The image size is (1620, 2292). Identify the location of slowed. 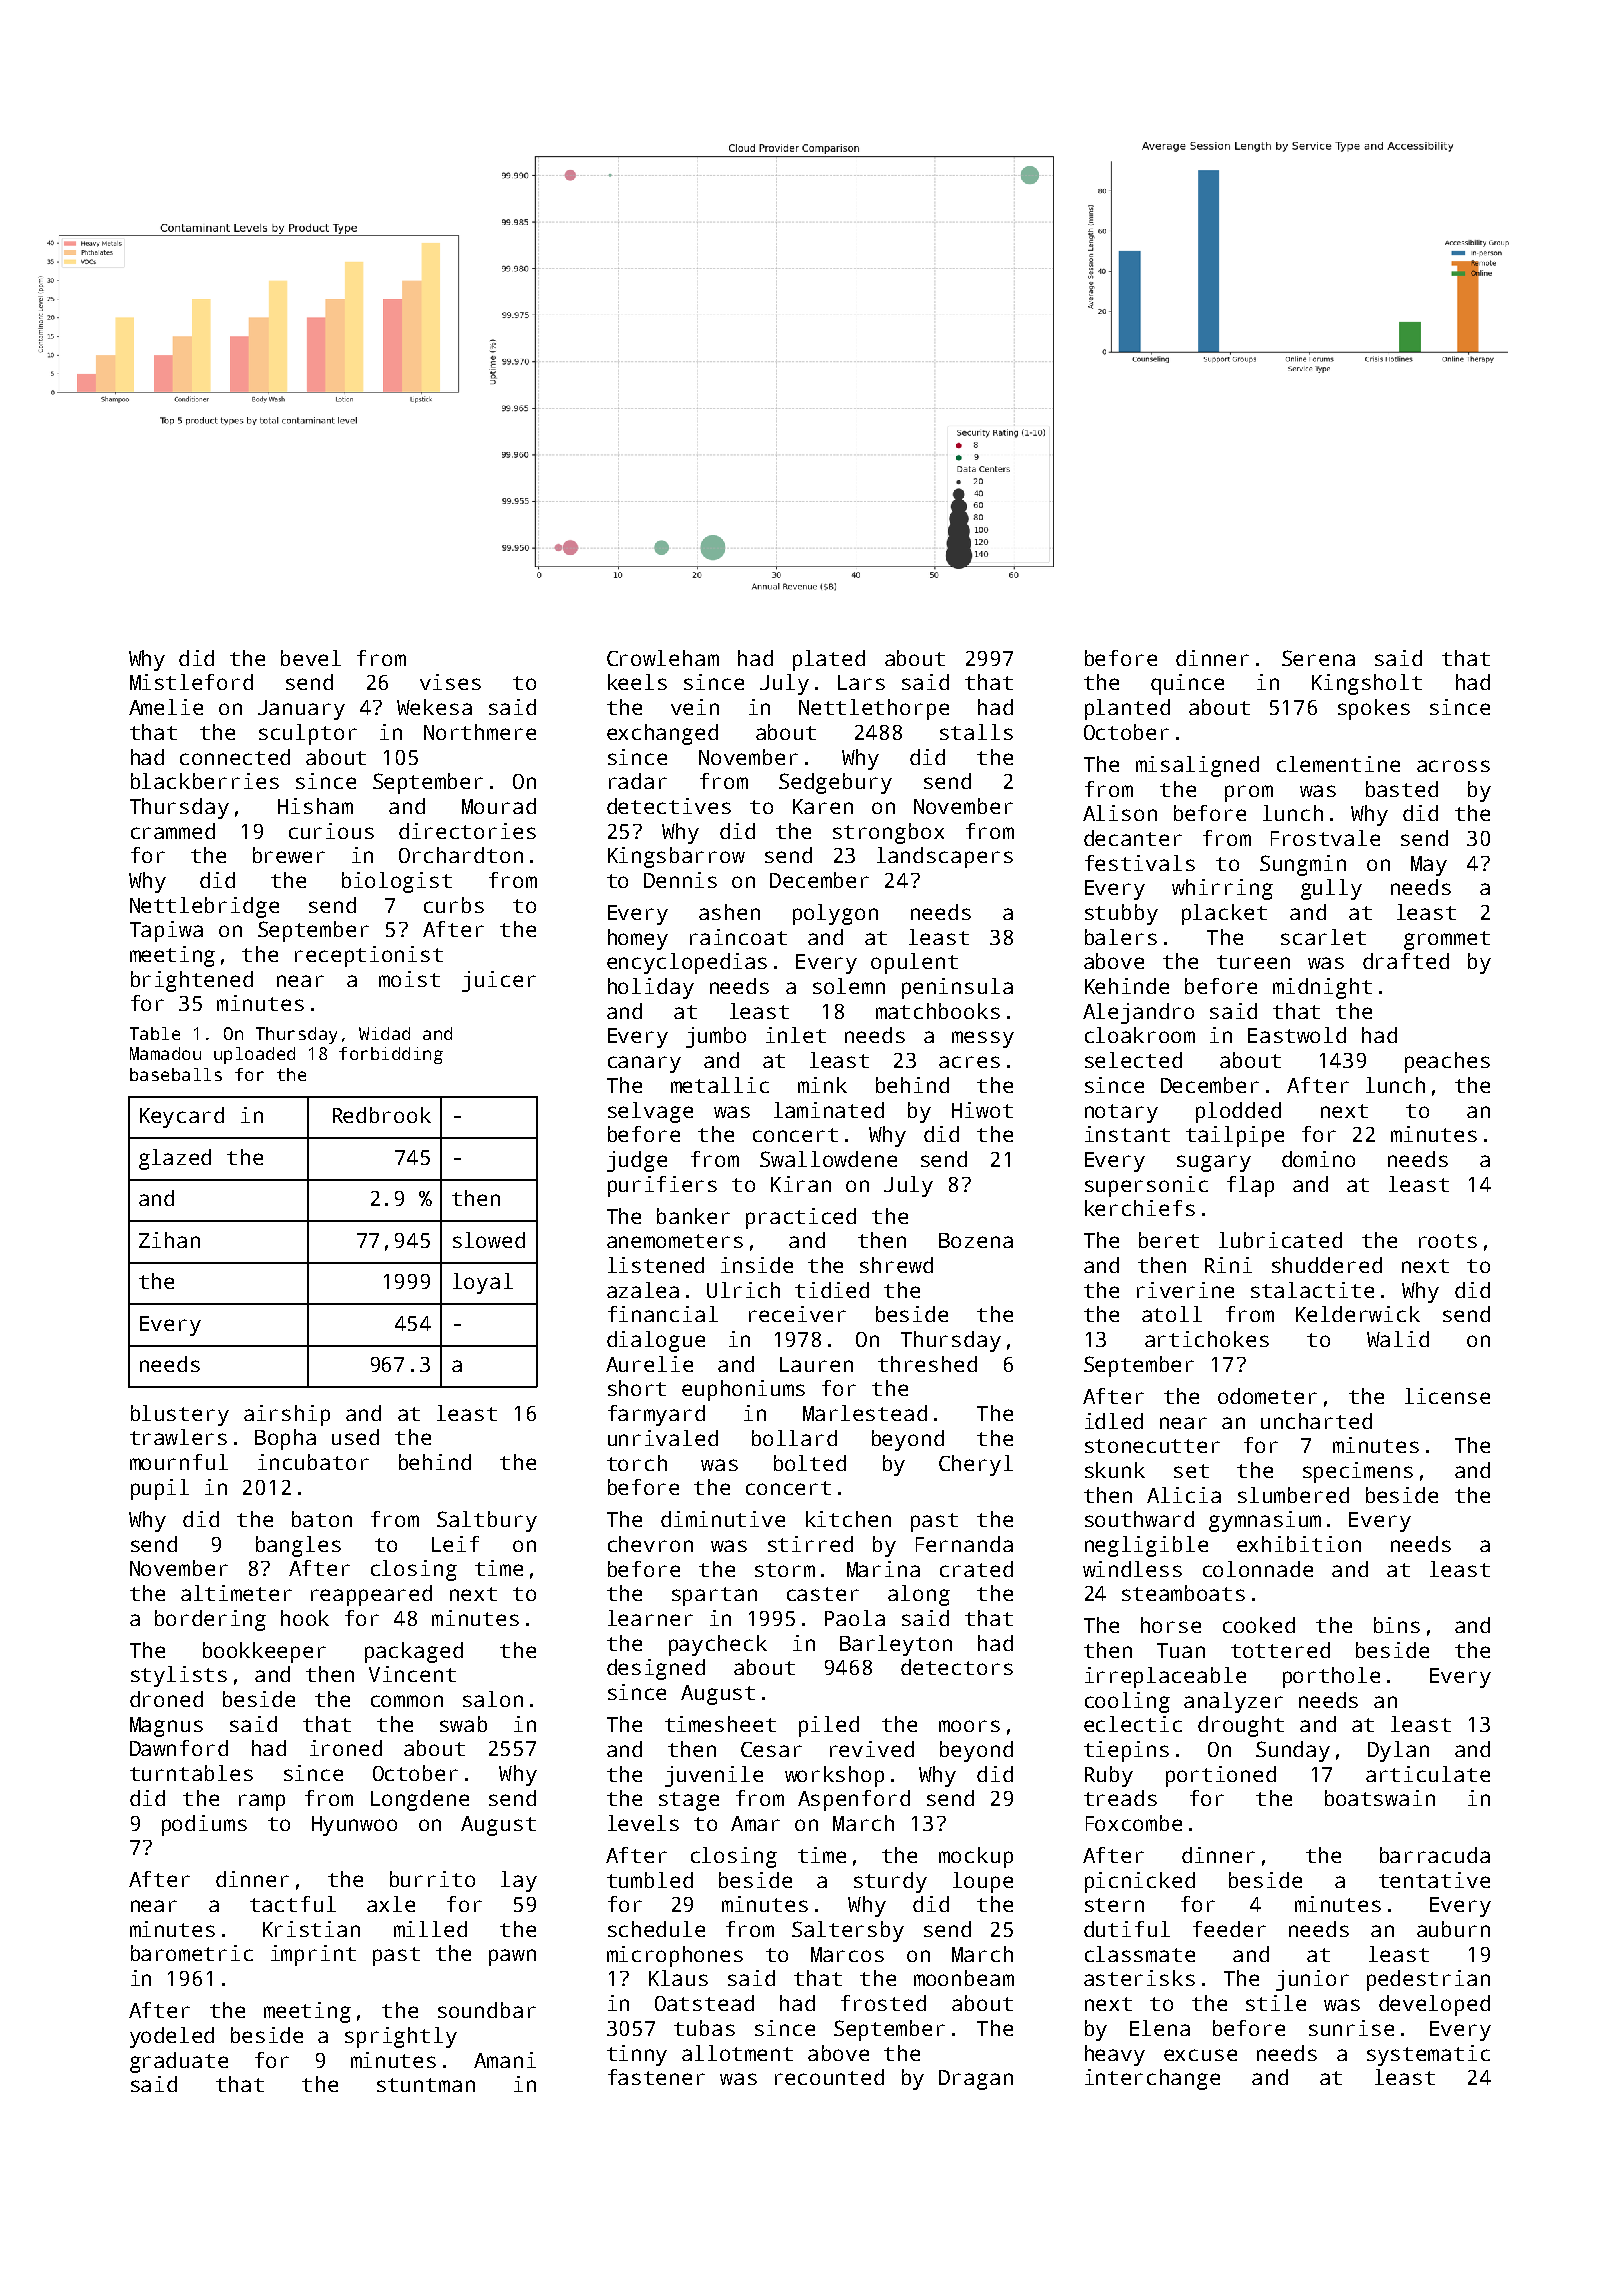
(489, 1240).
